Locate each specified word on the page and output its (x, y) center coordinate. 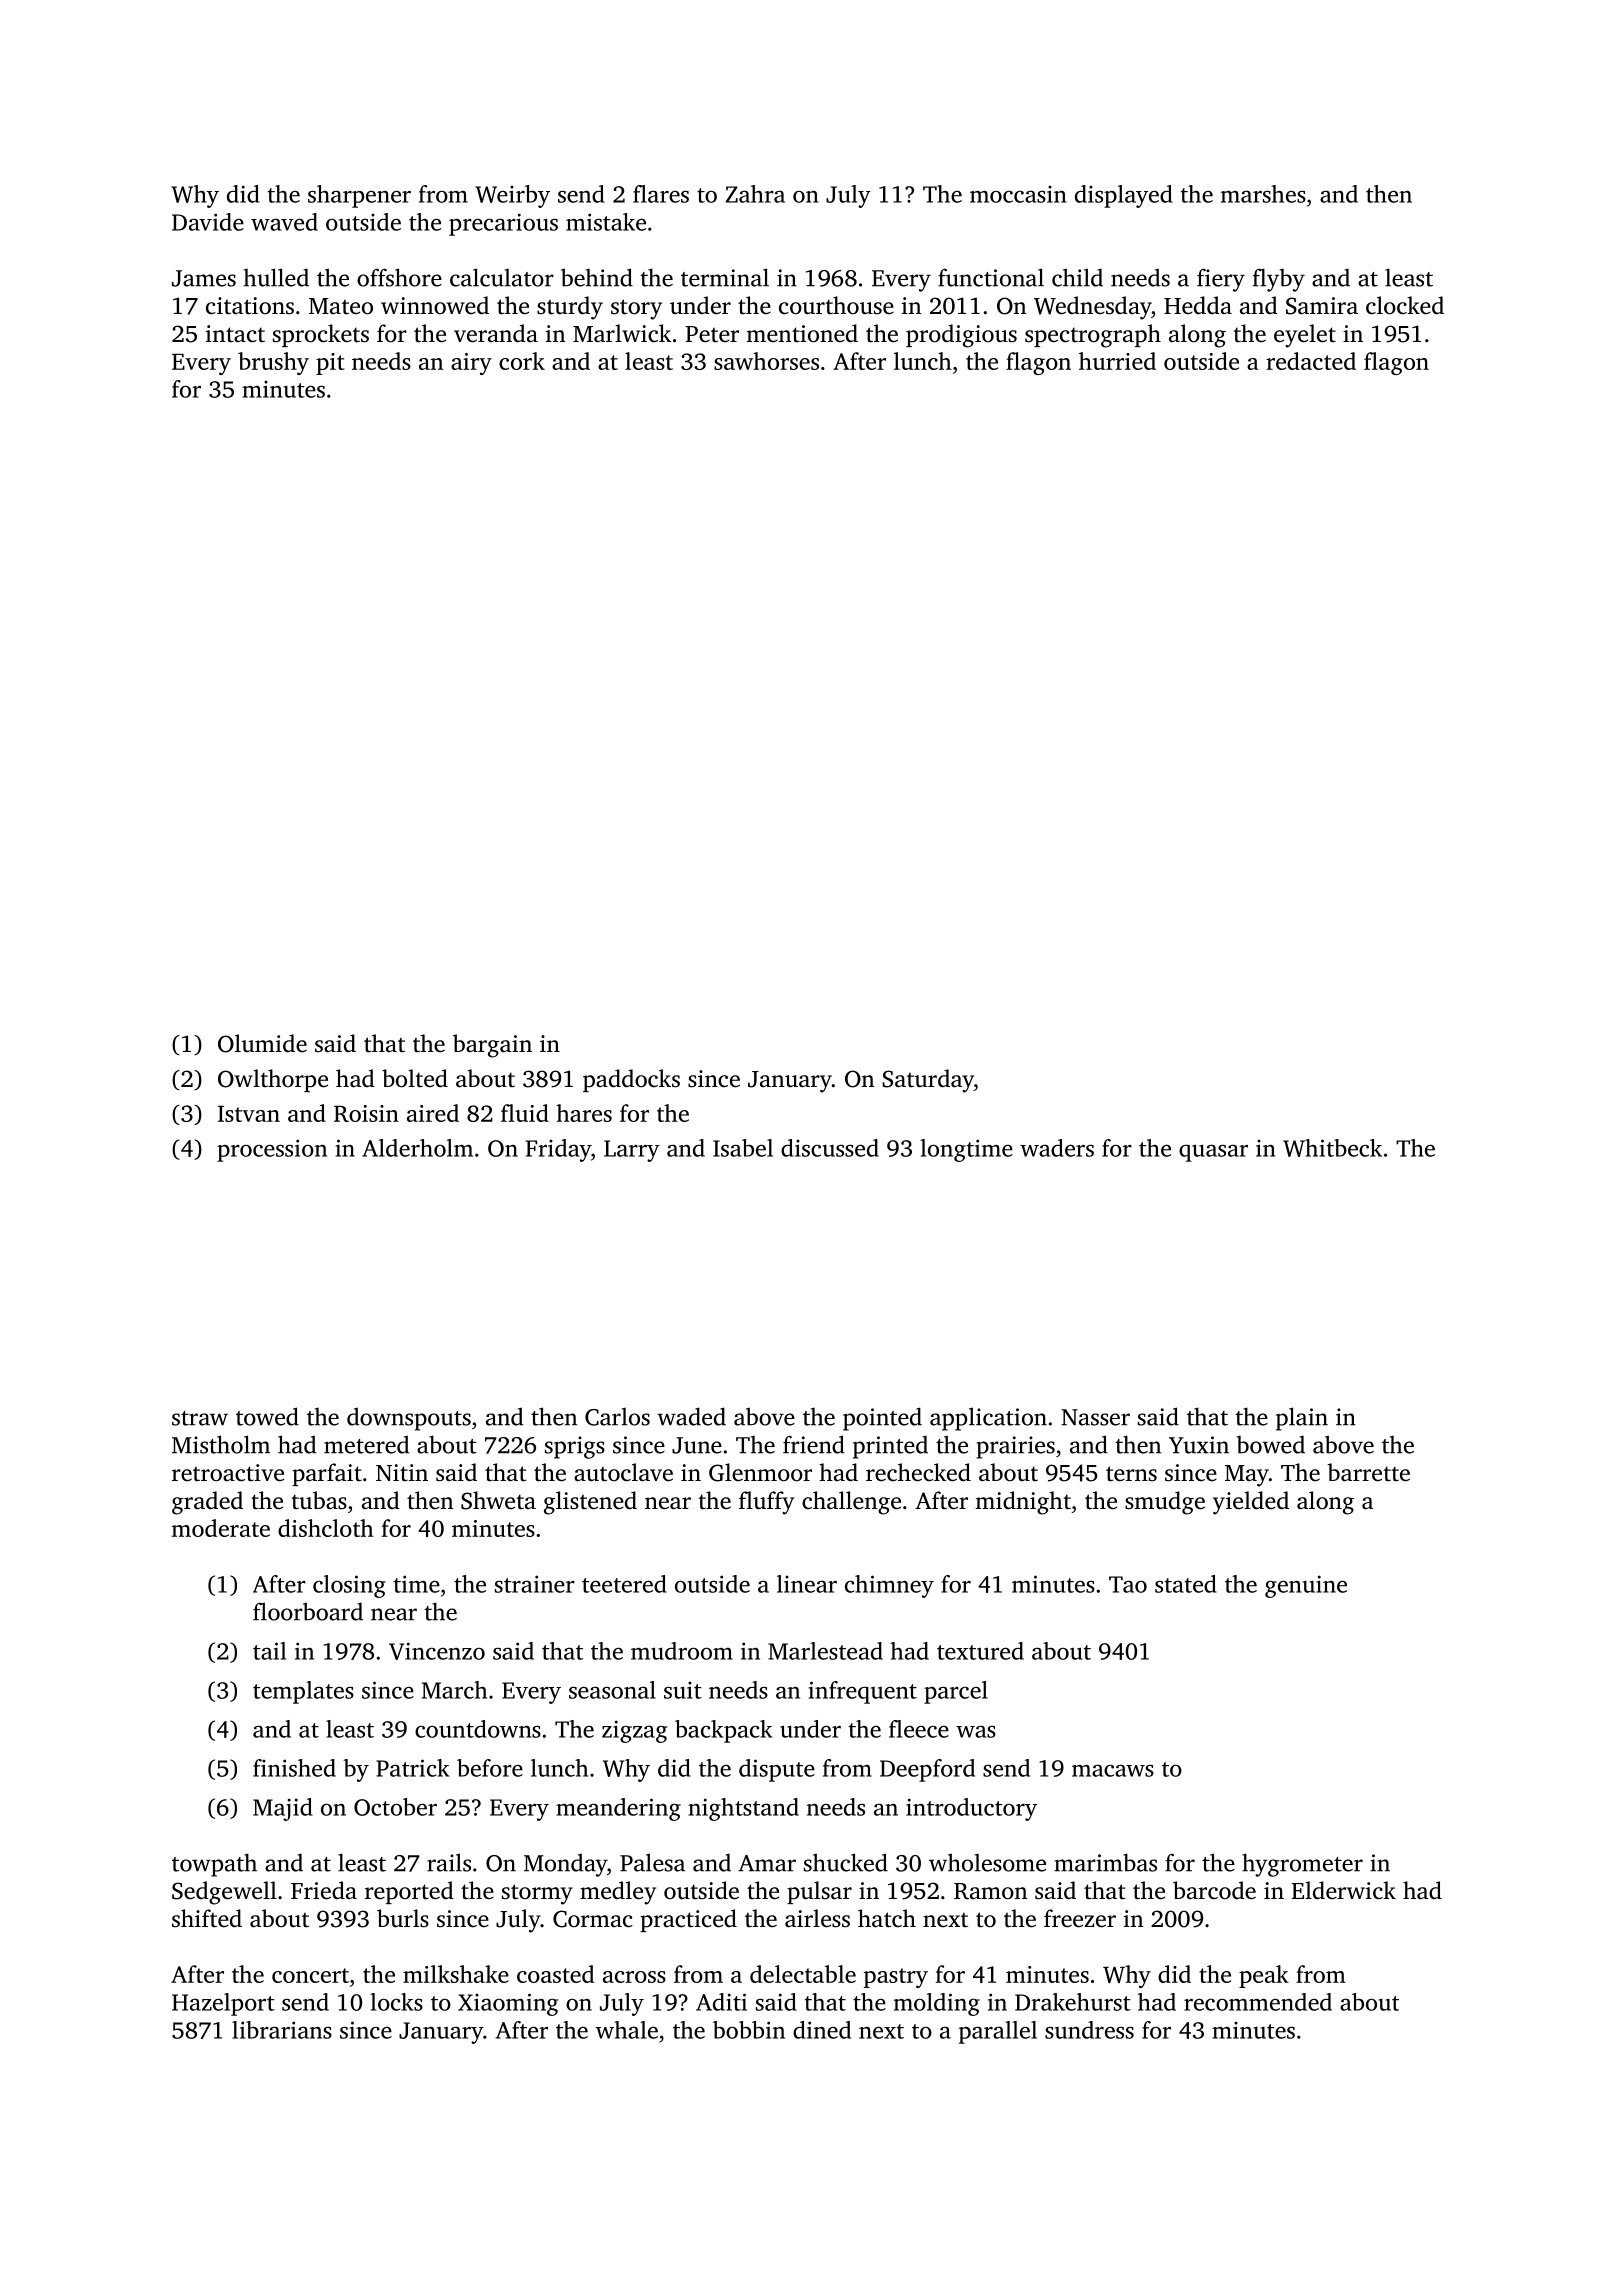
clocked (1405, 305)
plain (1302, 1419)
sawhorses (766, 361)
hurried (1117, 361)
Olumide (262, 1043)
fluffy (766, 1503)
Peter (712, 334)
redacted (1311, 361)
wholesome (987, 1862)
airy (471, 364)
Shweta (498, 1500)
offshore (399, 277)
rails (449, 1862)
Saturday (928, 1081)
